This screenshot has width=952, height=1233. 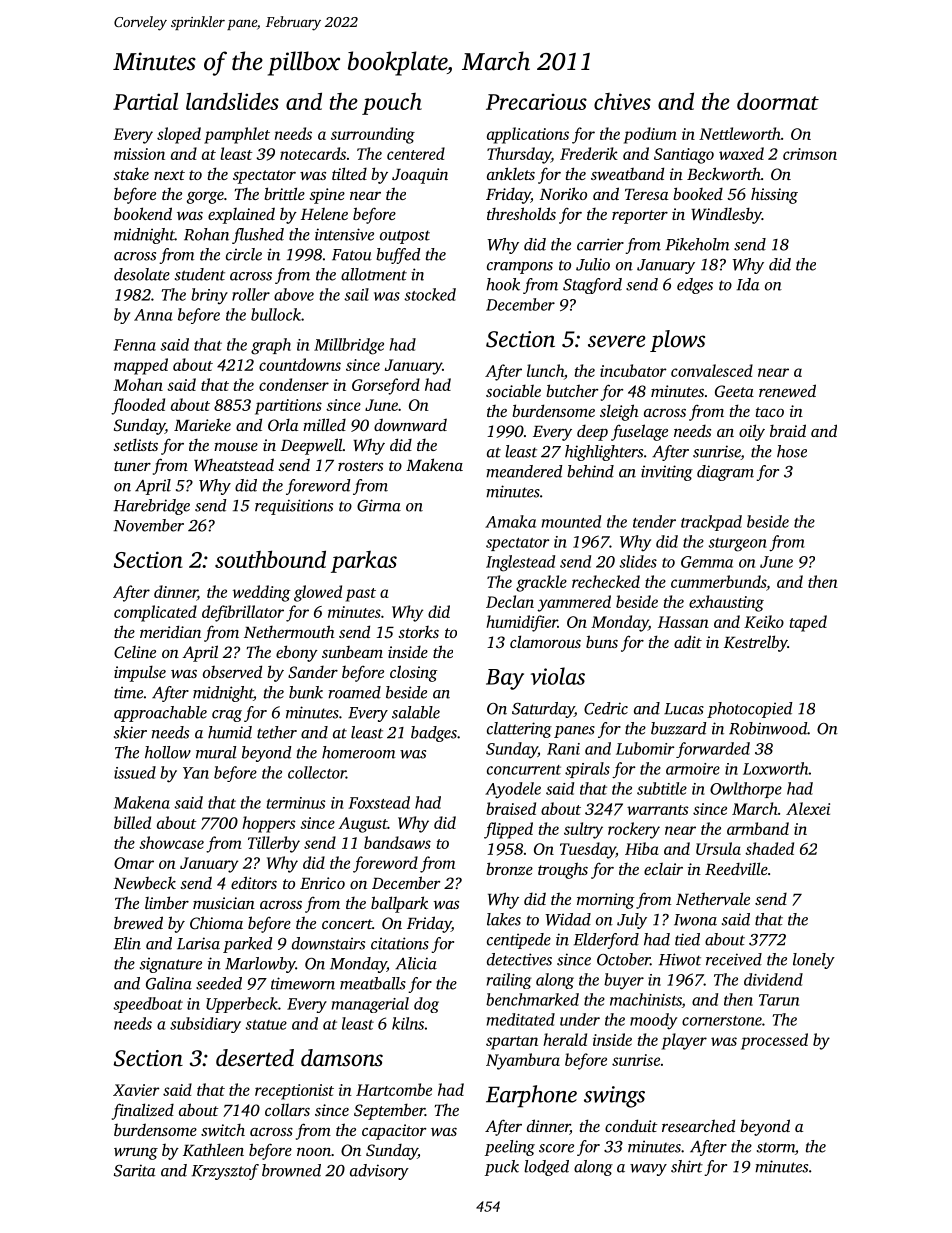 I want to click on lonely, so click(x=814, y=961).
